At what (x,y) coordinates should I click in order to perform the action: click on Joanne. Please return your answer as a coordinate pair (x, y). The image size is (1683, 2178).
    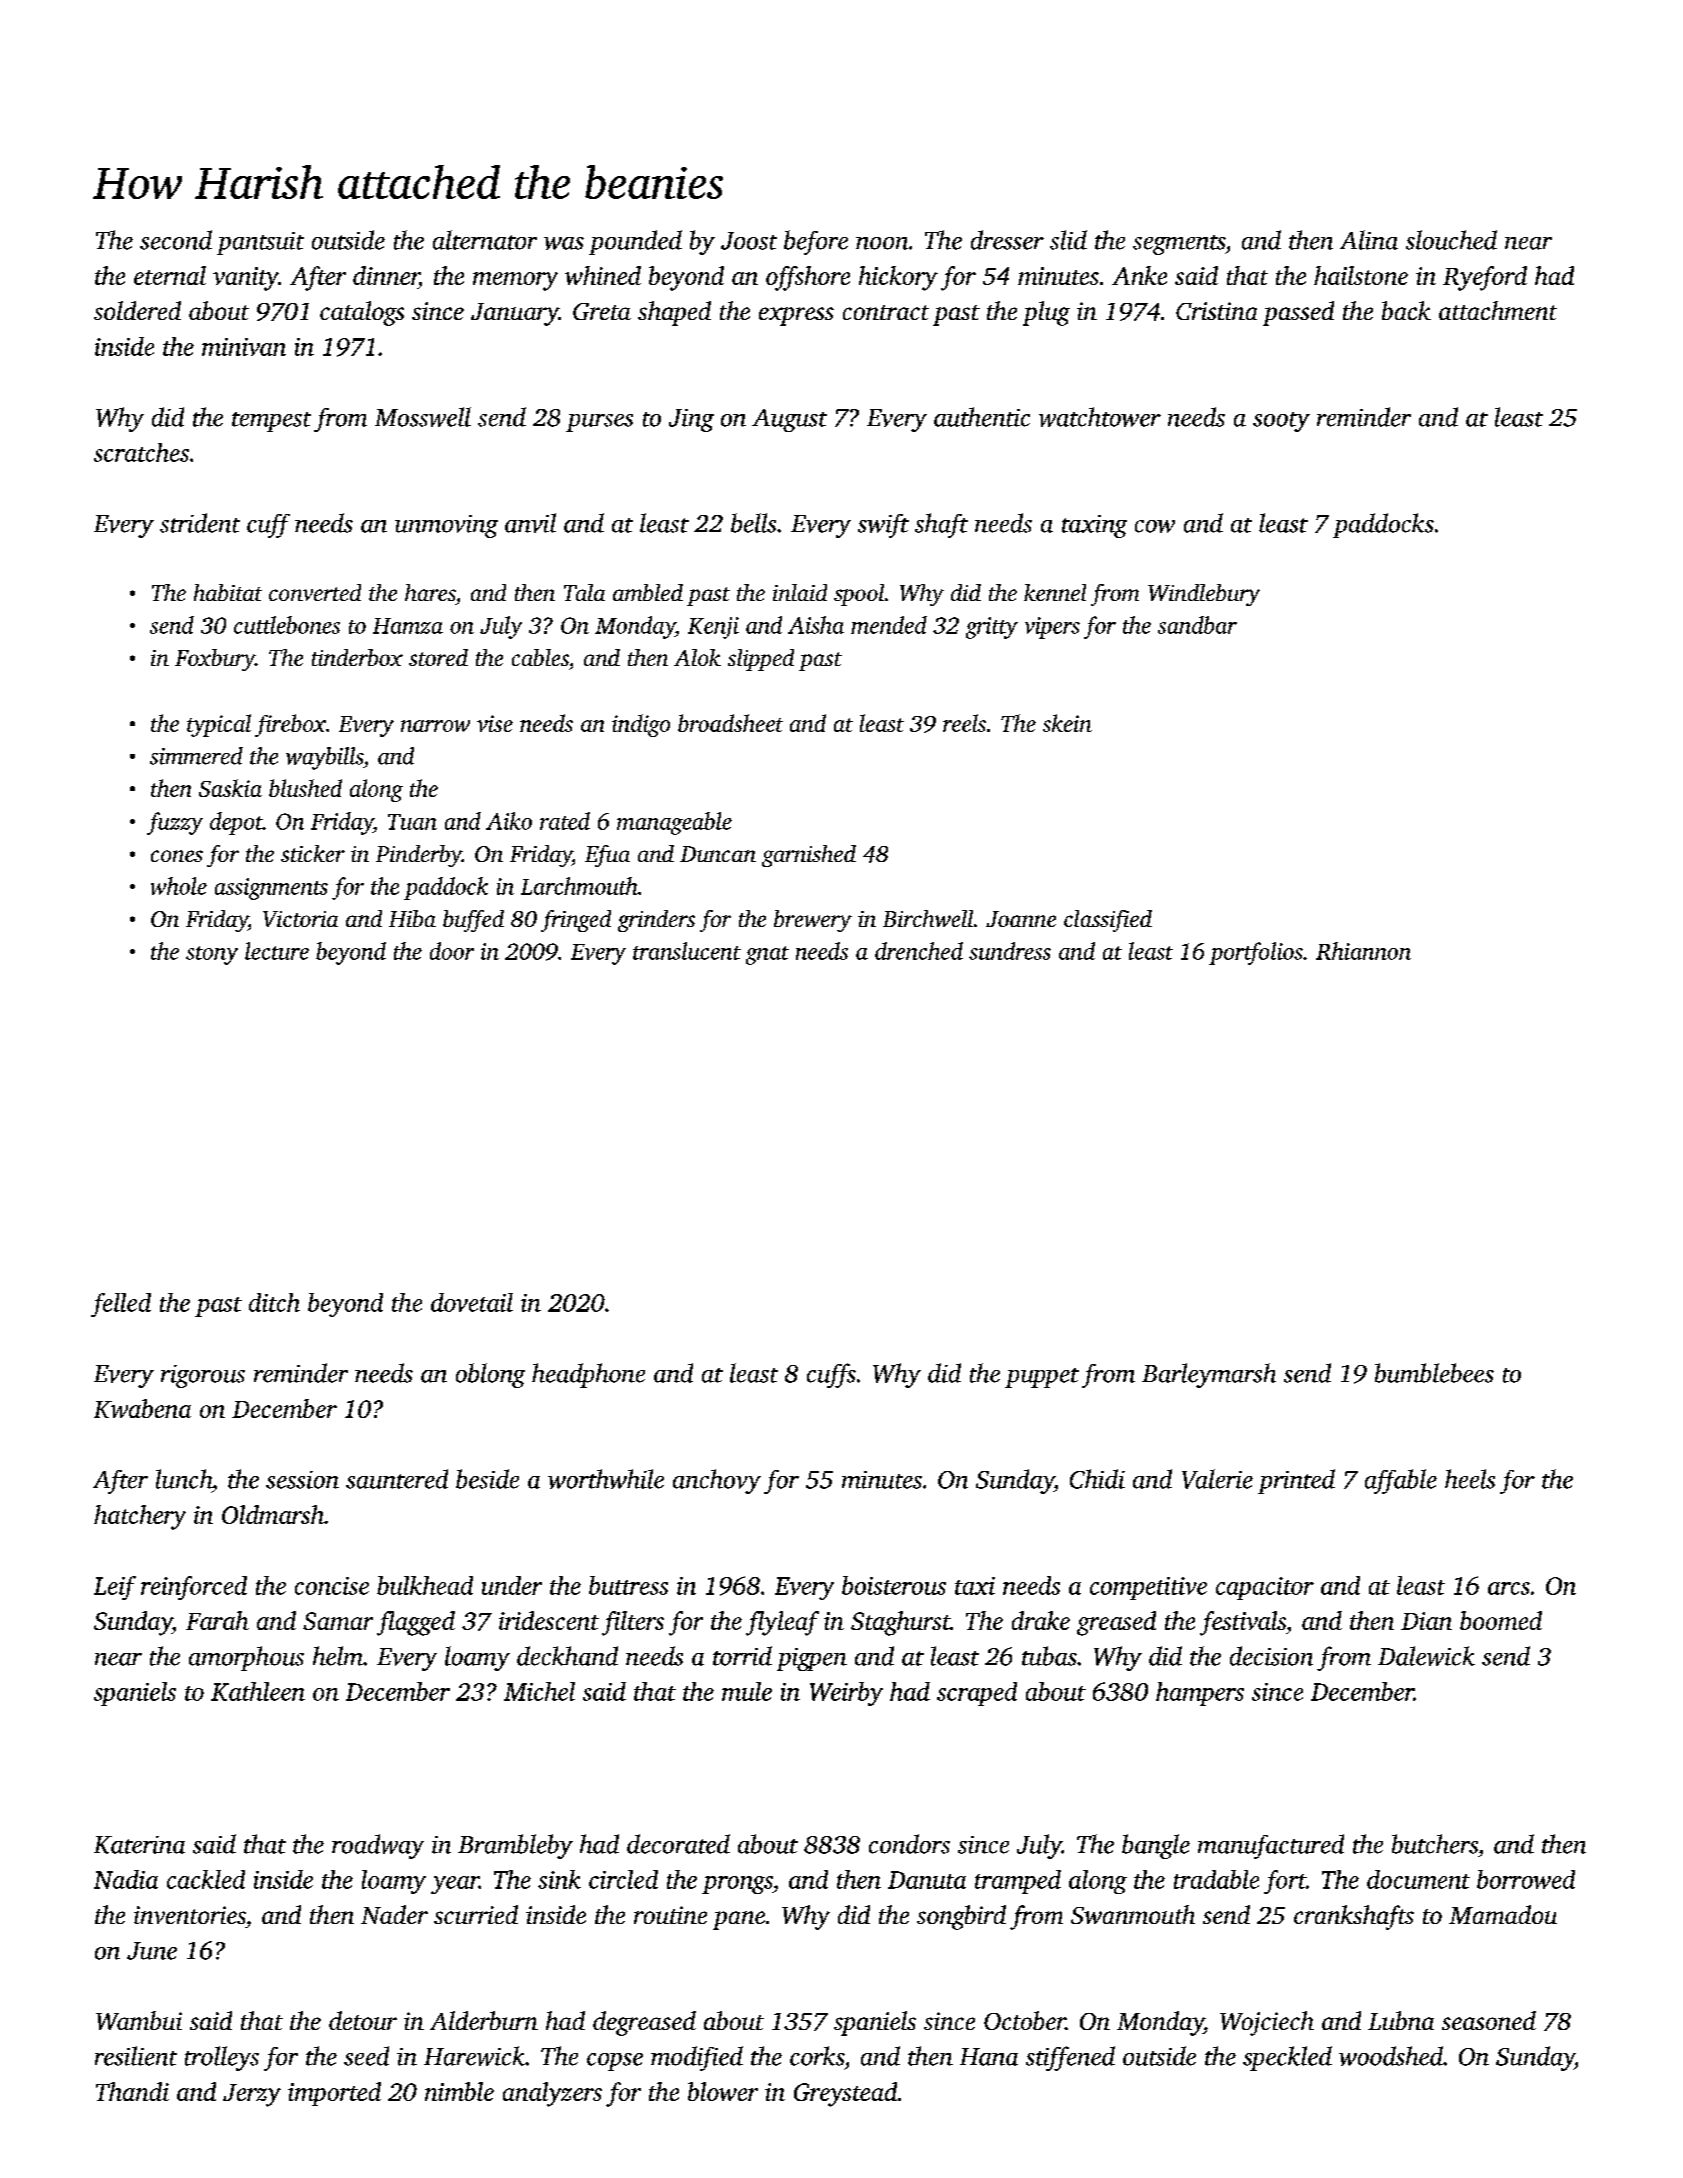
    Looking at the image, I should click on (1021, 919).
